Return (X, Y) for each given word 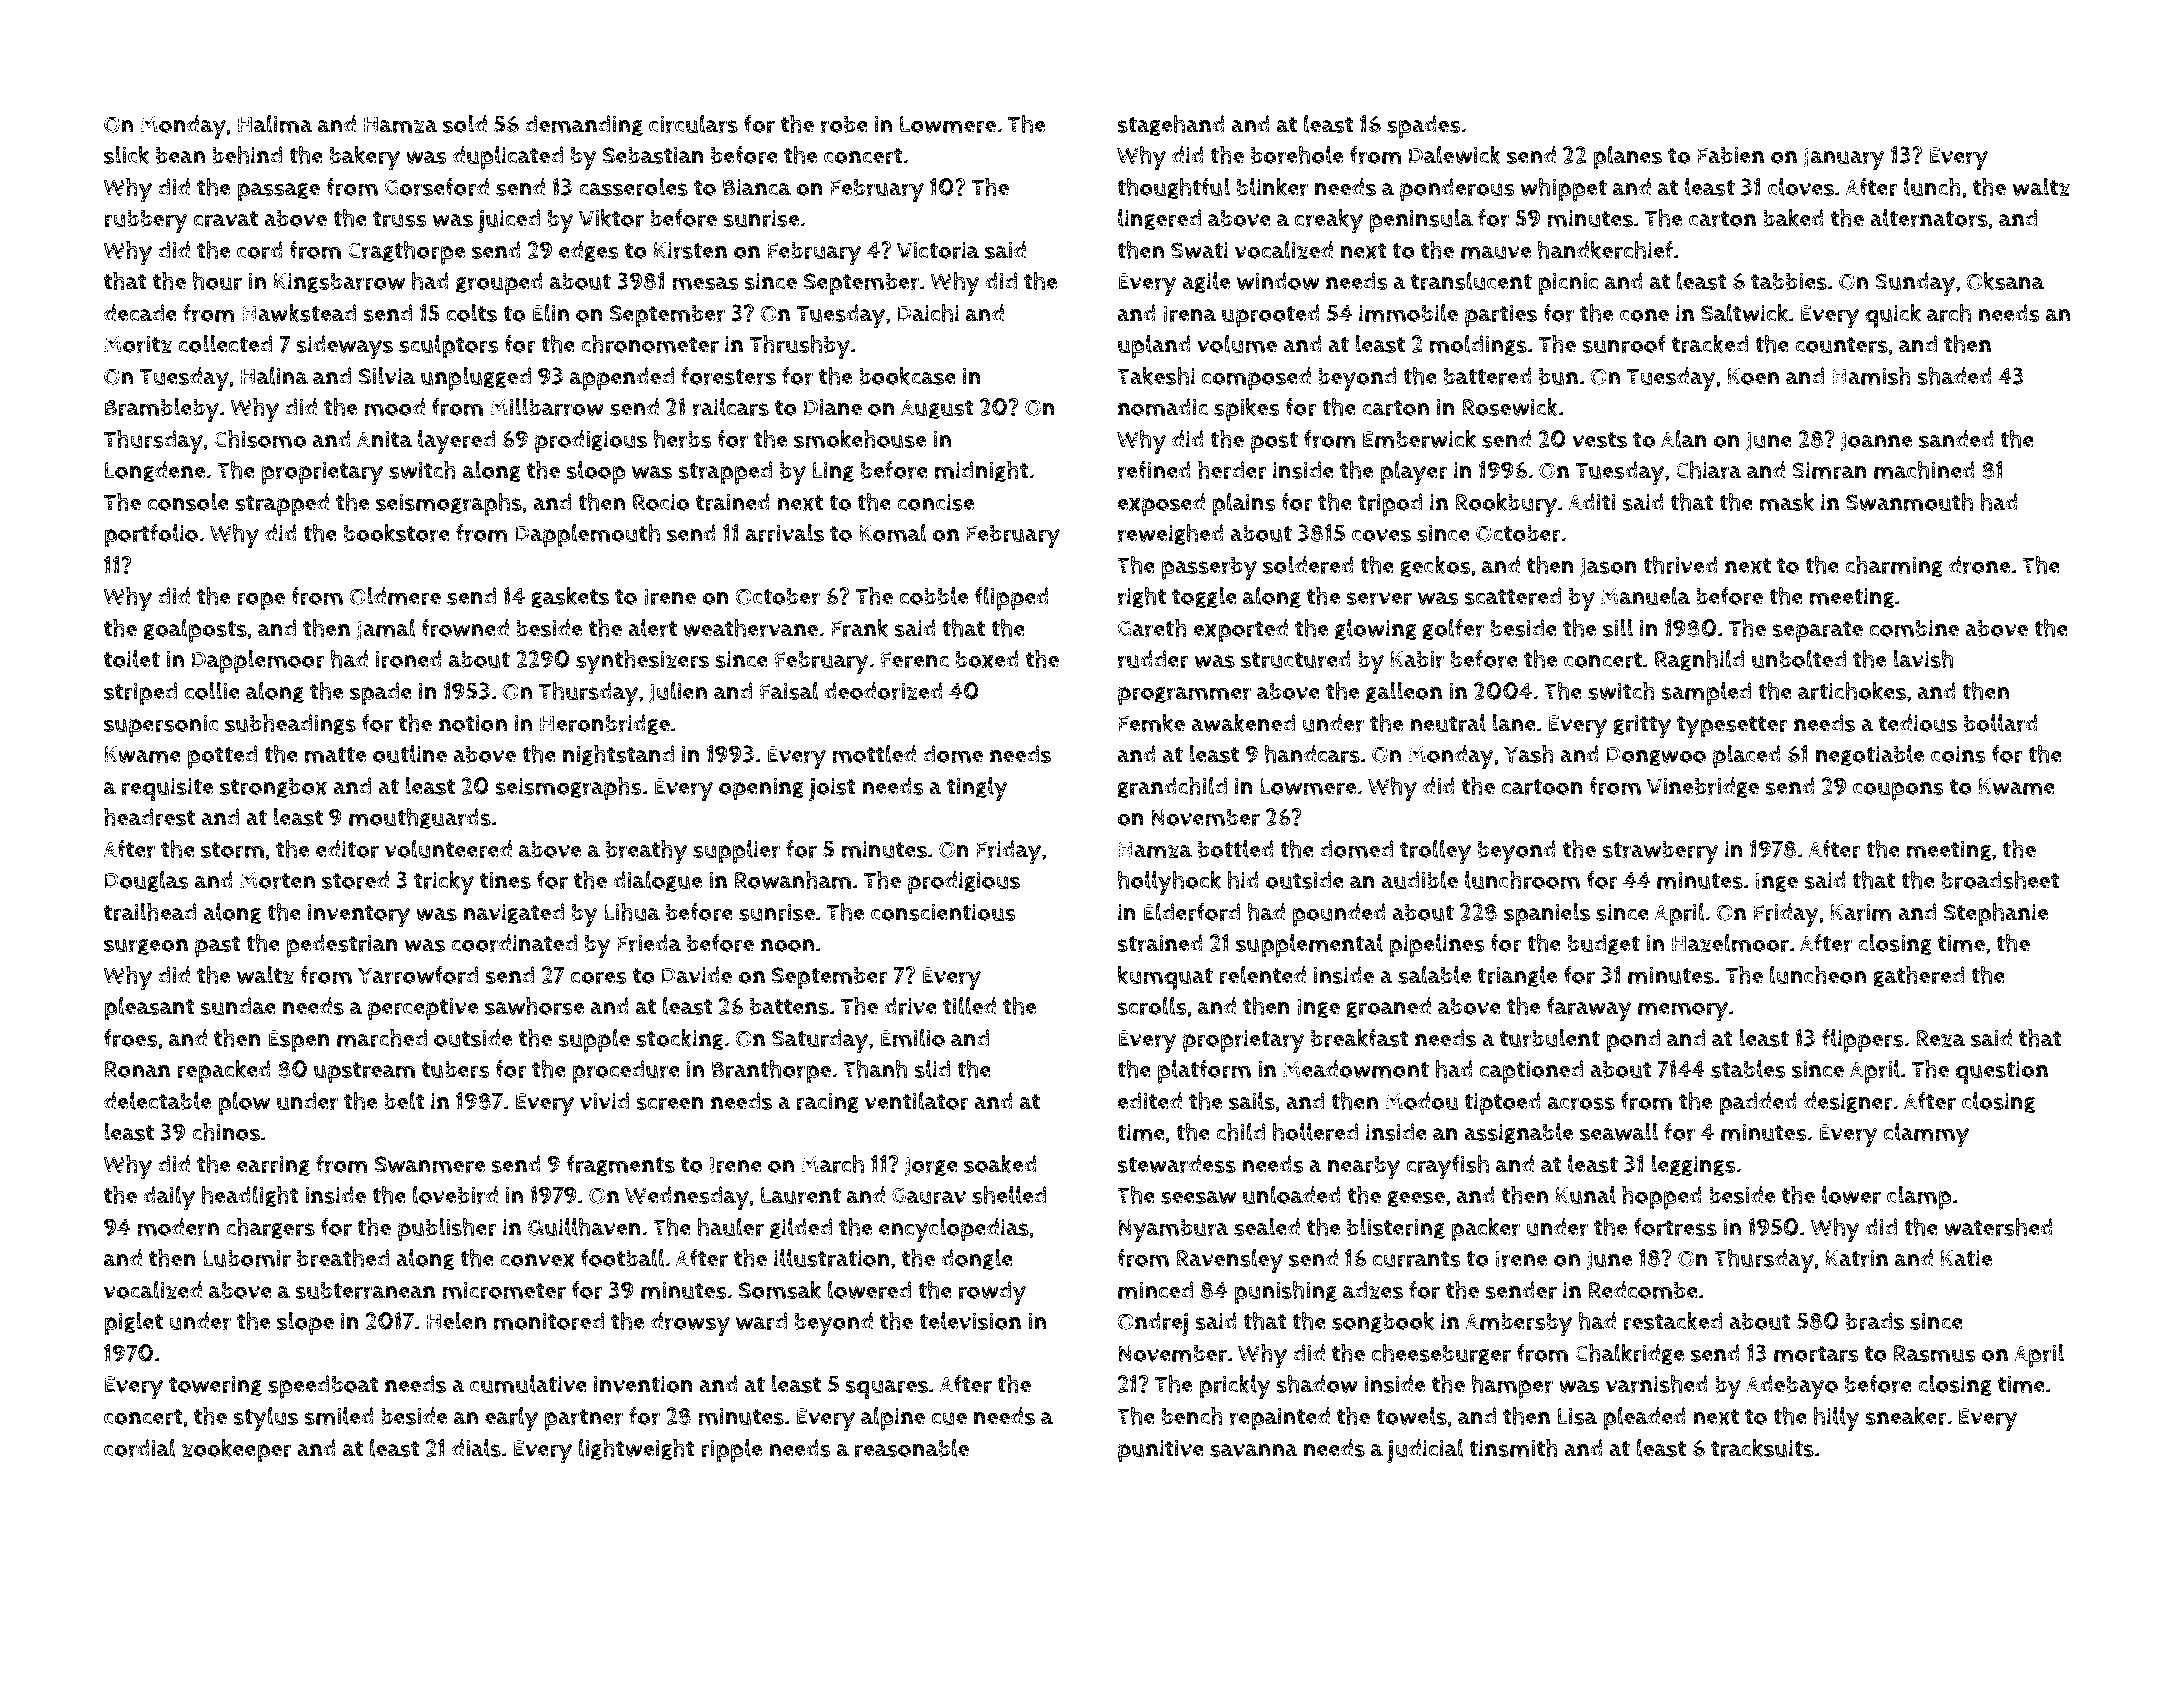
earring (273, 1166)
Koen (1753, 376)
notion (473, 723)
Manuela (1645, 596)
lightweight (637, 1449)
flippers (1863, 1041)
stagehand (1171, 125)
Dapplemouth (587, 535)
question (2001, 1072)
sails (1252, 1101)
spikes (1247, 409)
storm (232, 850)
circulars (693, 124)
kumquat (1165, 977)
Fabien (1730, 155)
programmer (1184, 696)
